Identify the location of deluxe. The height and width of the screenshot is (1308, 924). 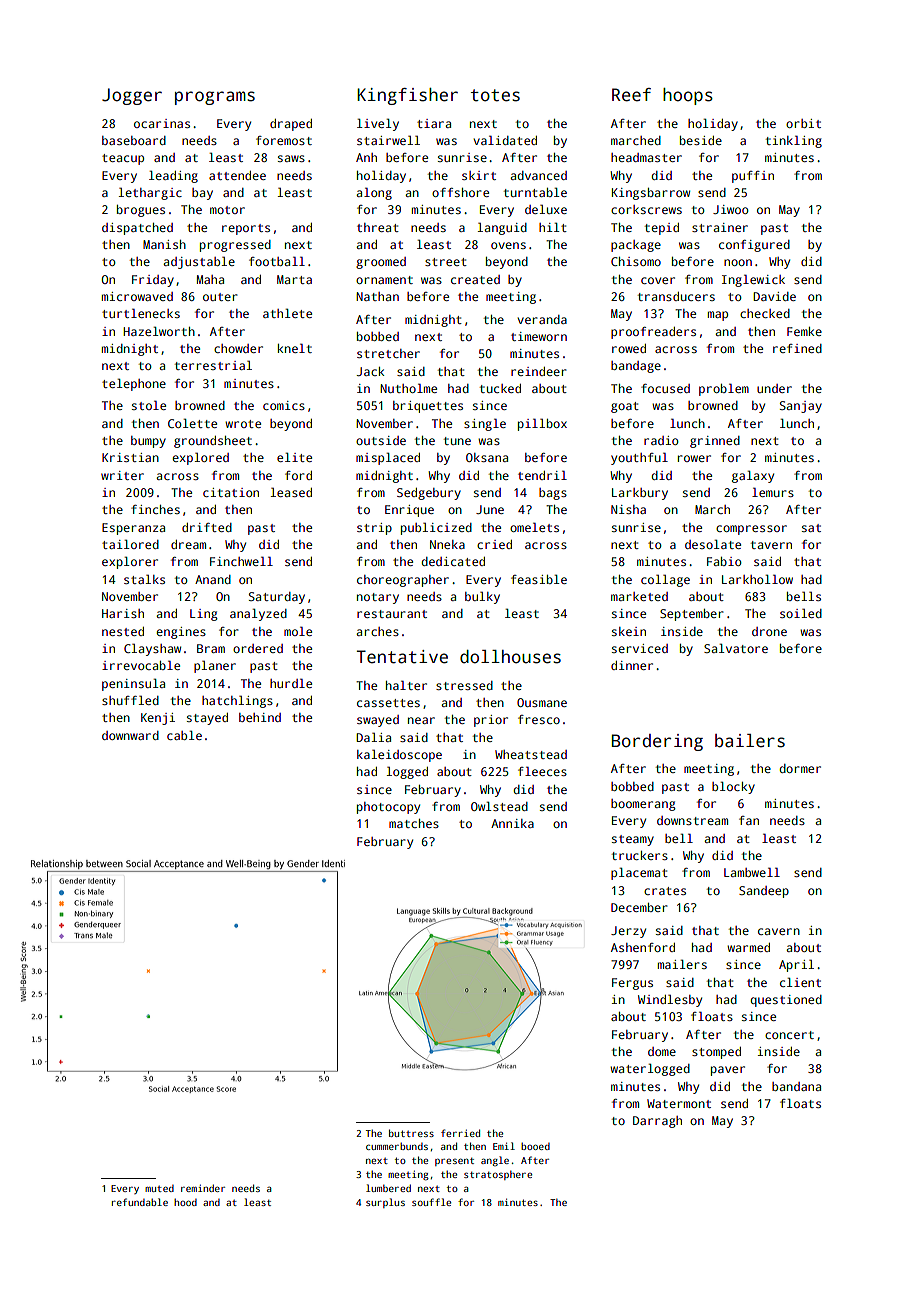
(546, 209).
